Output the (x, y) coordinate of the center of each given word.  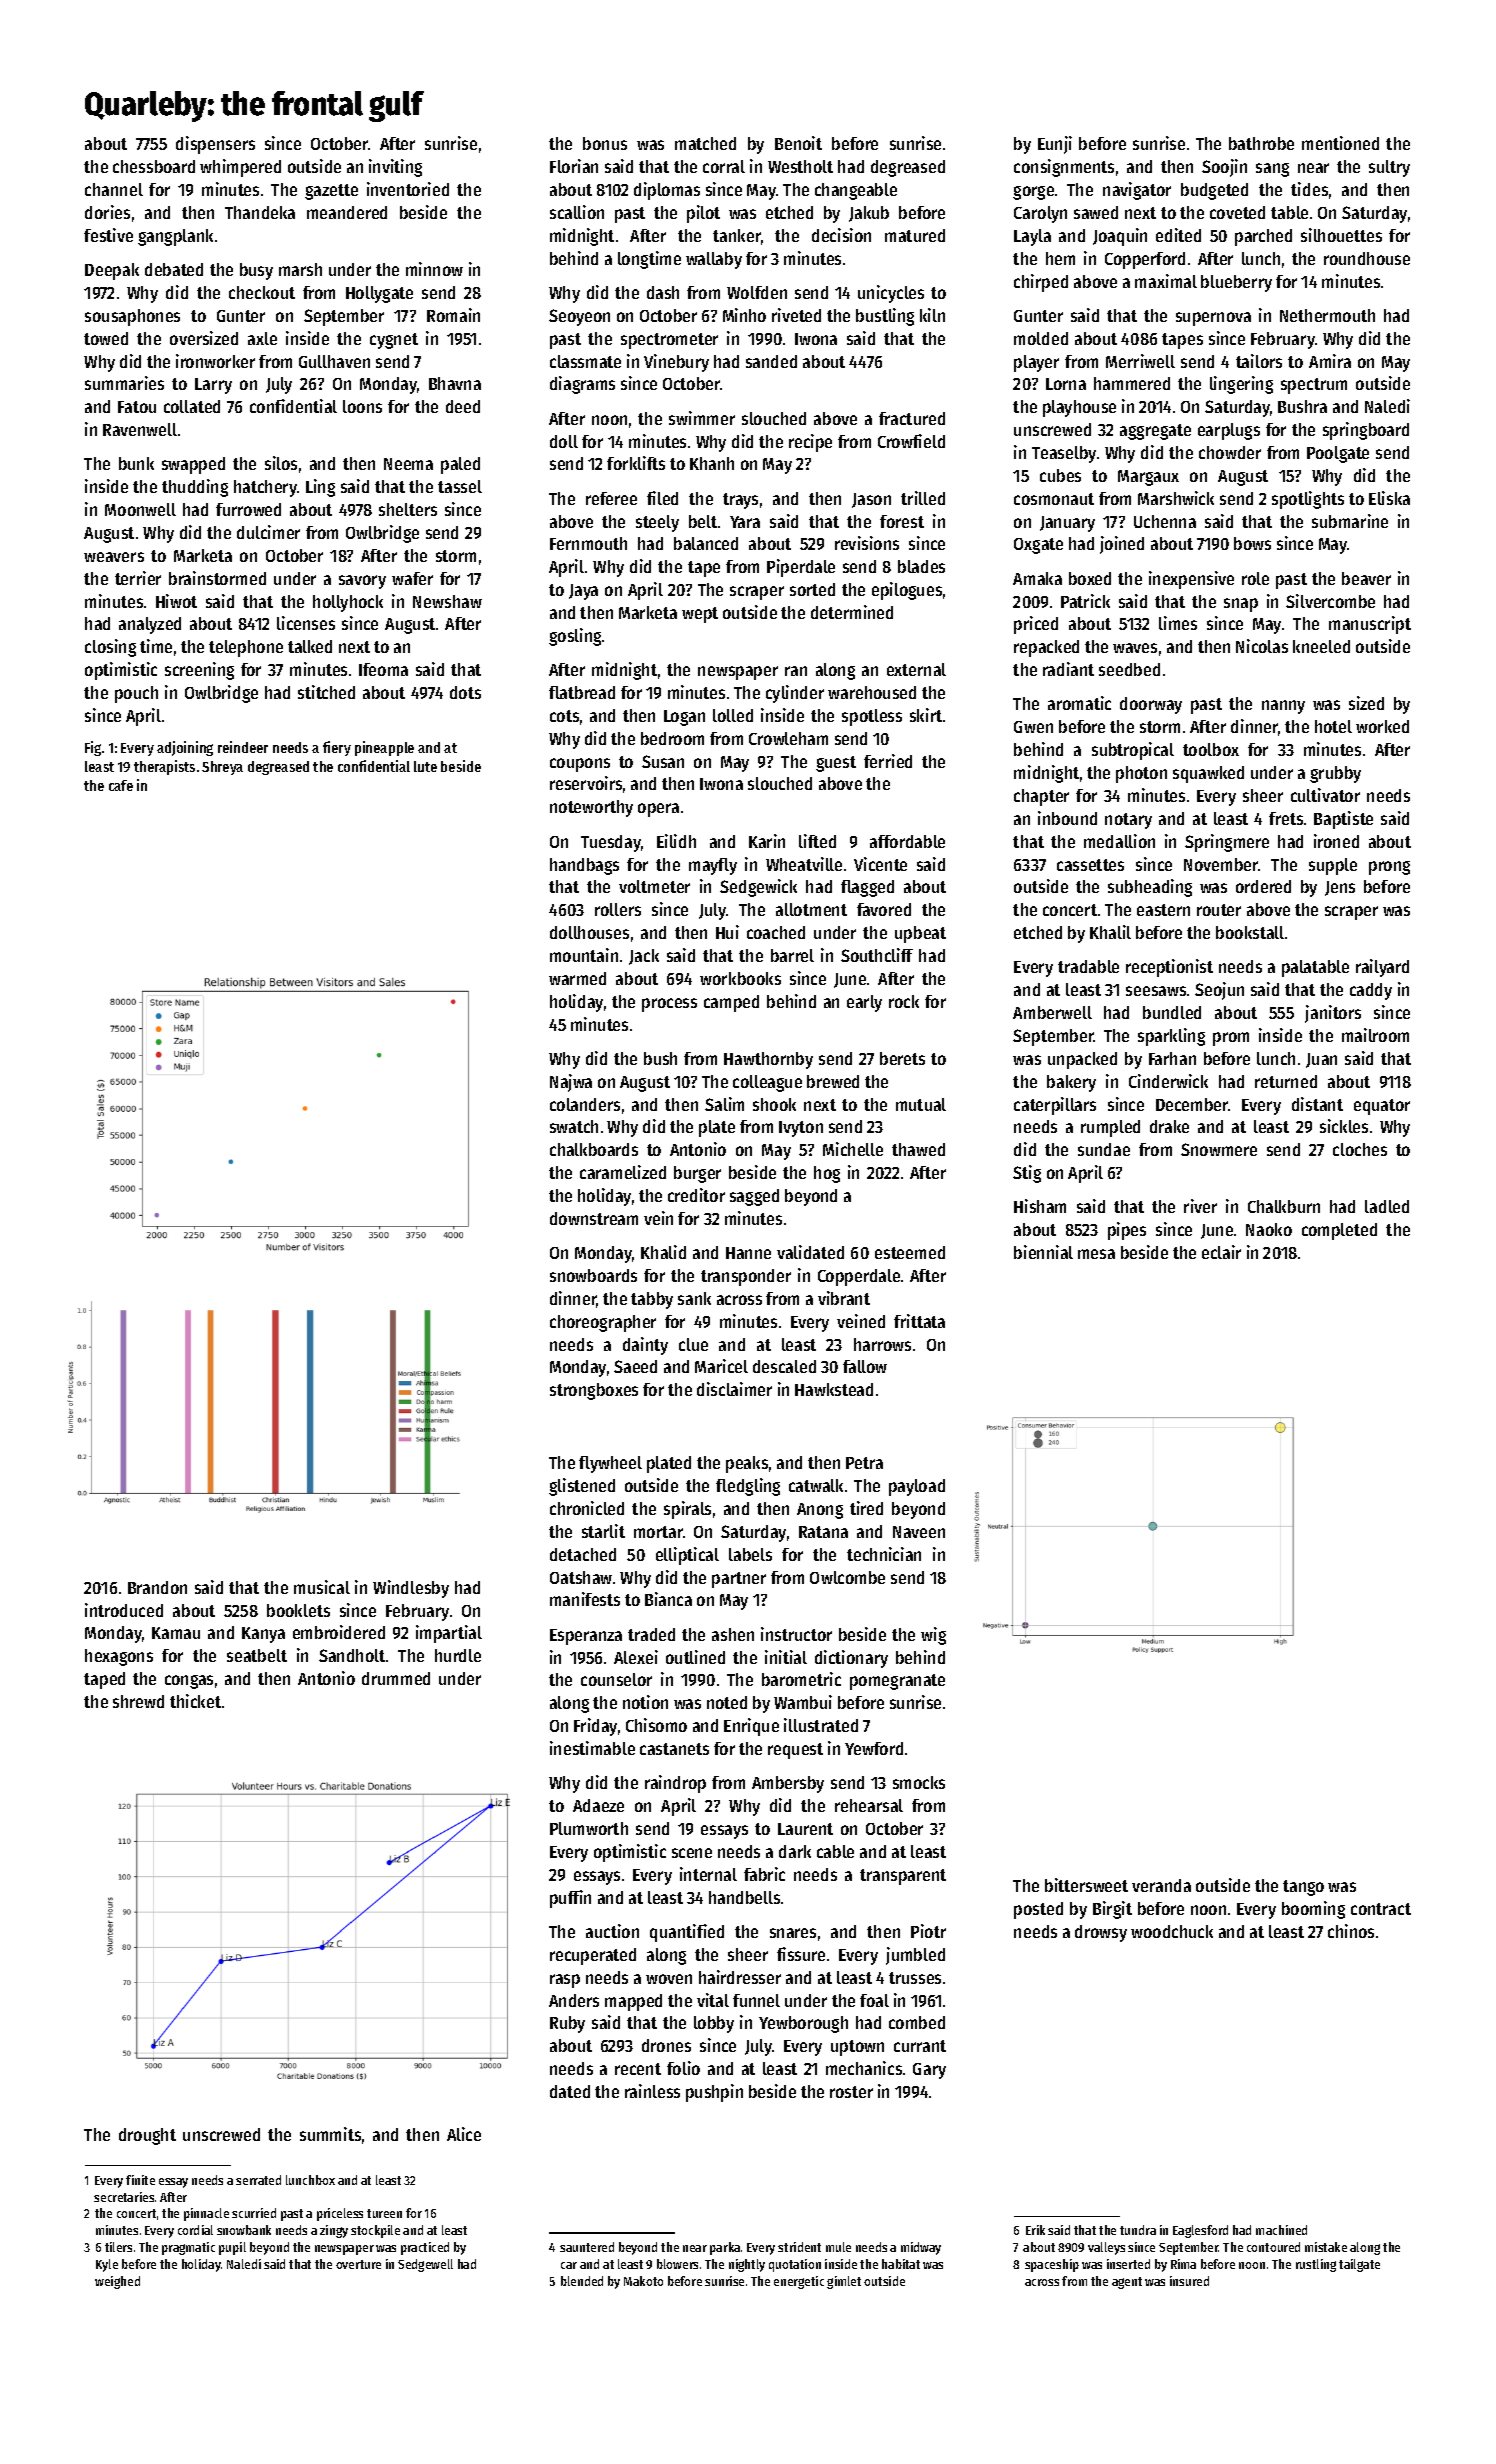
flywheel (610, 1464)
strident (799, 2247)
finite (140, 2180)
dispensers (215, 145)
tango (1303, 1888)
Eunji (1055, 145)
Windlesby (411, 1589)
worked (1382, 726)
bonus (605, 143)
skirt (926, 715)
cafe (121, 785)
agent (1127, 2283)
